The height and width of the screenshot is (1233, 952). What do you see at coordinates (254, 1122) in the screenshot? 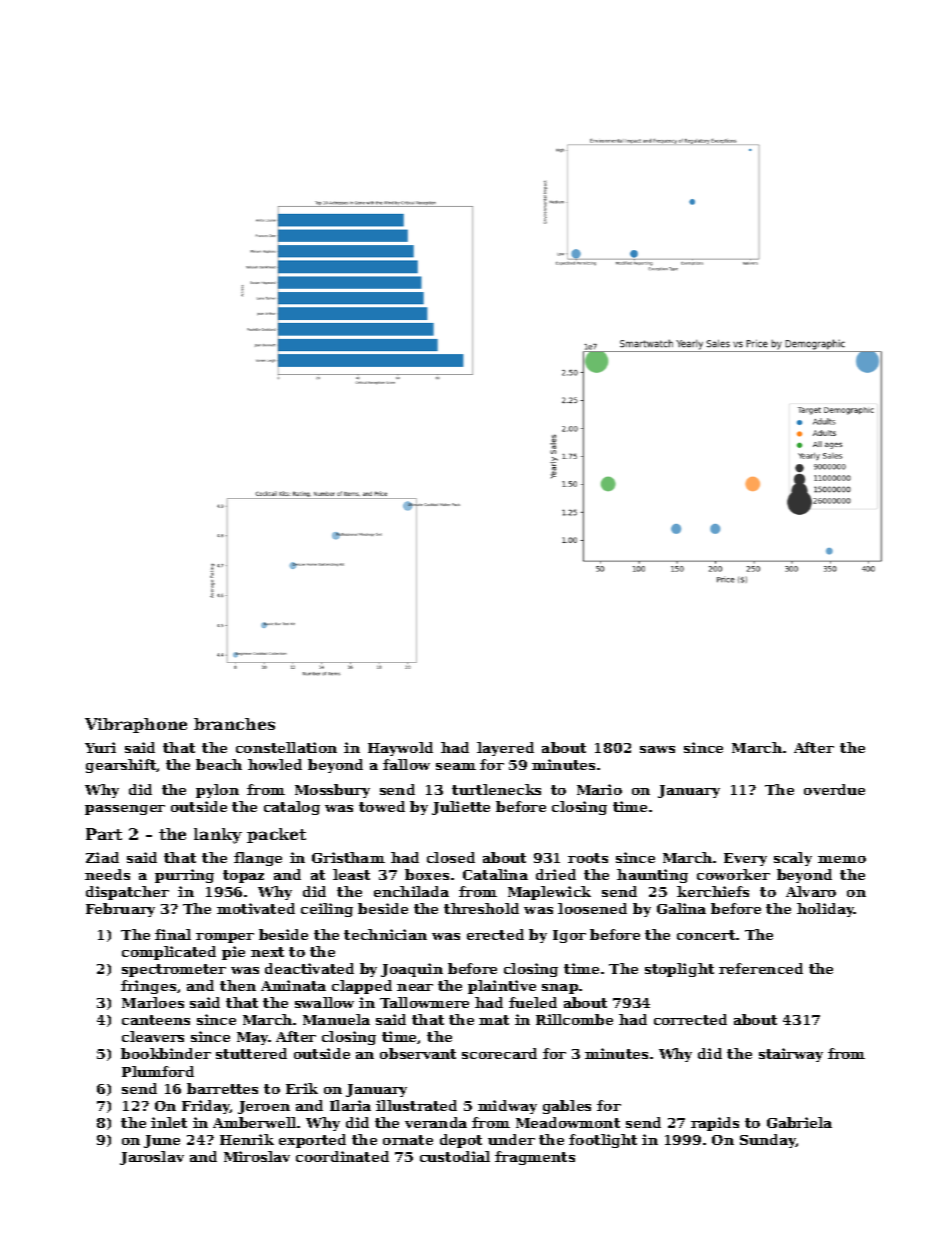
I see `Amberwell` at bounding box center [254, 1122].
